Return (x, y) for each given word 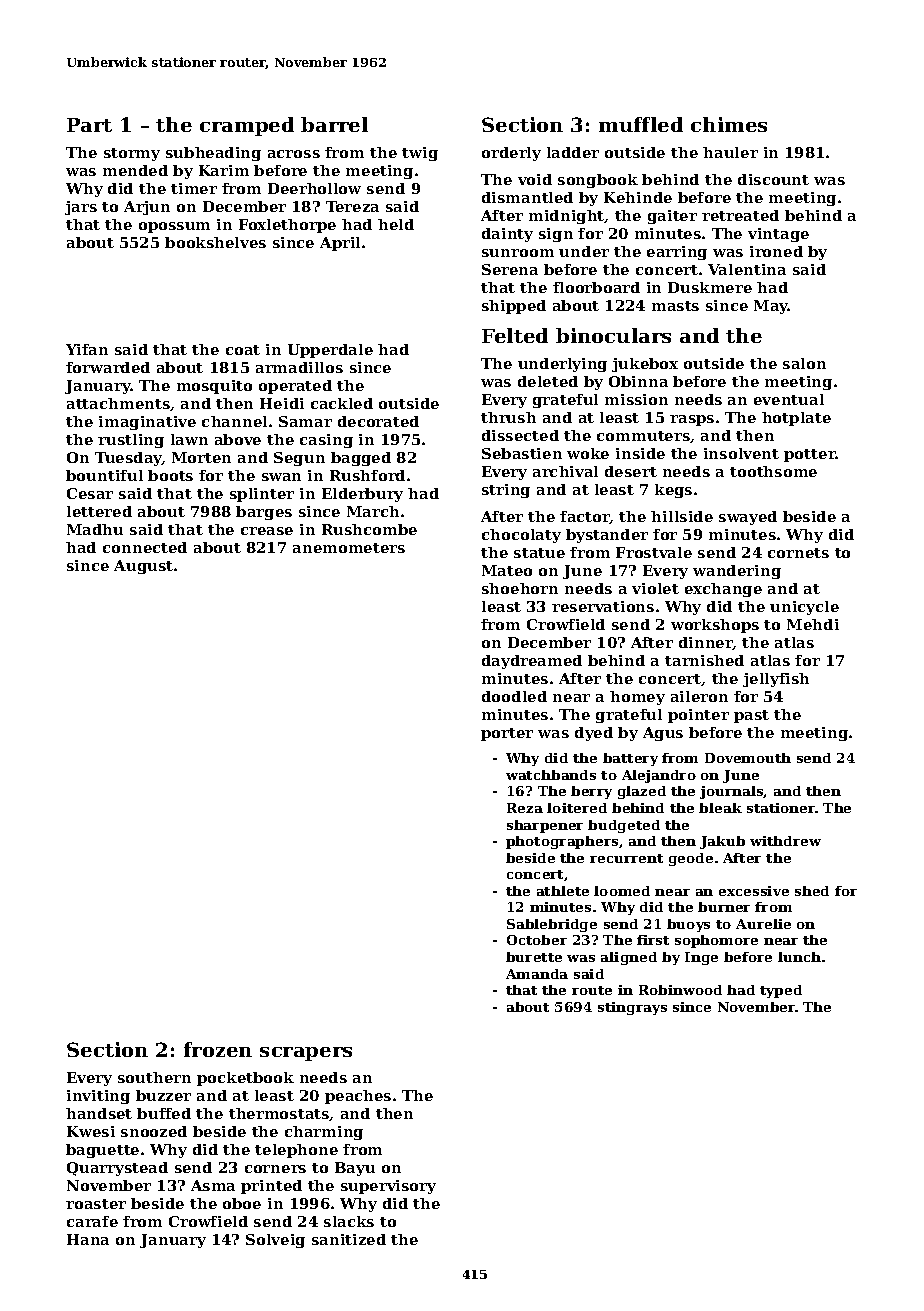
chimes (729, 124)
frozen (218, 1049)
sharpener (545, 826)
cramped (247, 126)
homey (637, 698)
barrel (334, 124)
